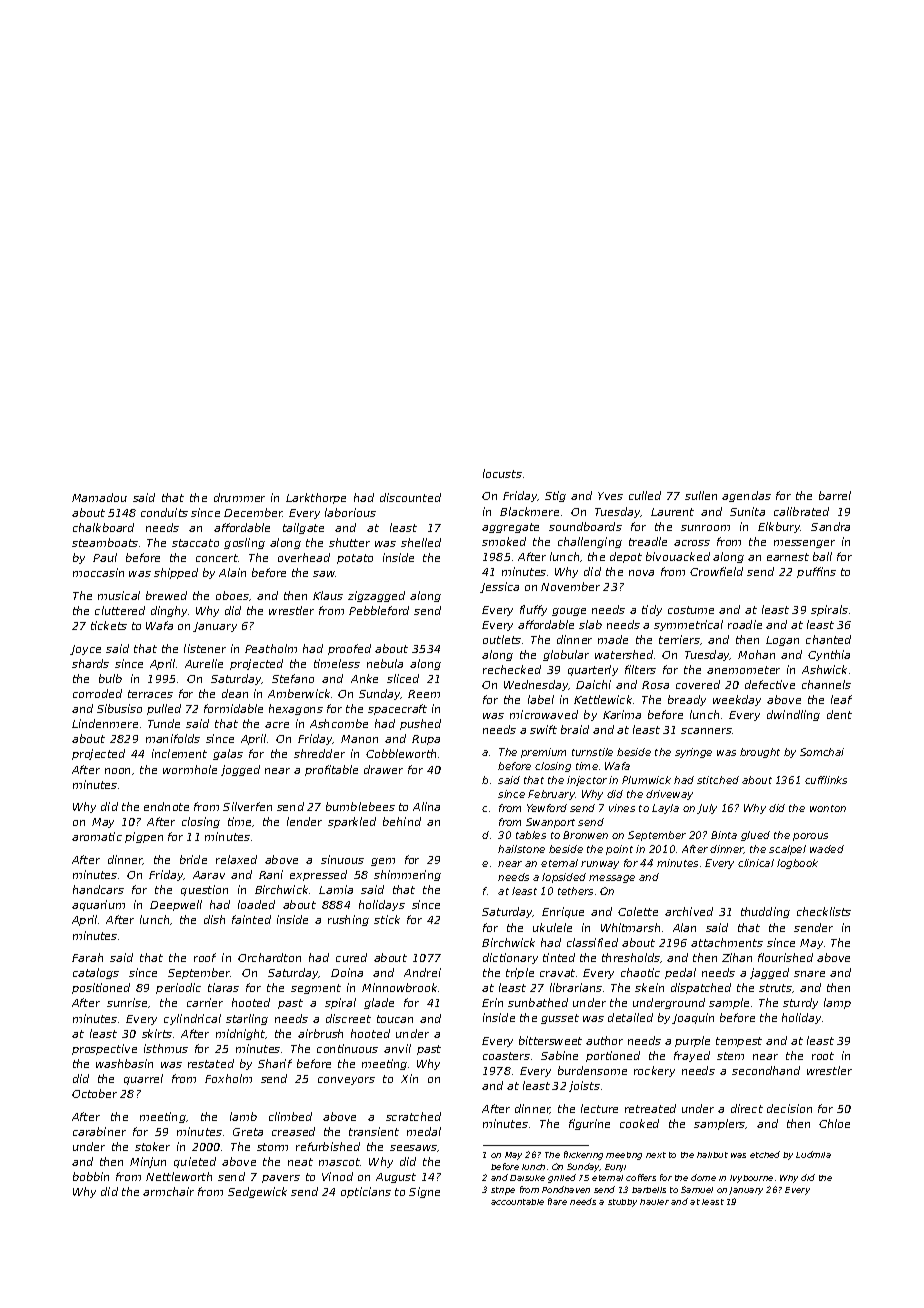 The image size is (924, 1308). What do you see at coordinates (342, 859) in the document?
I see `sinuous` at bounding box center [342, 859].
